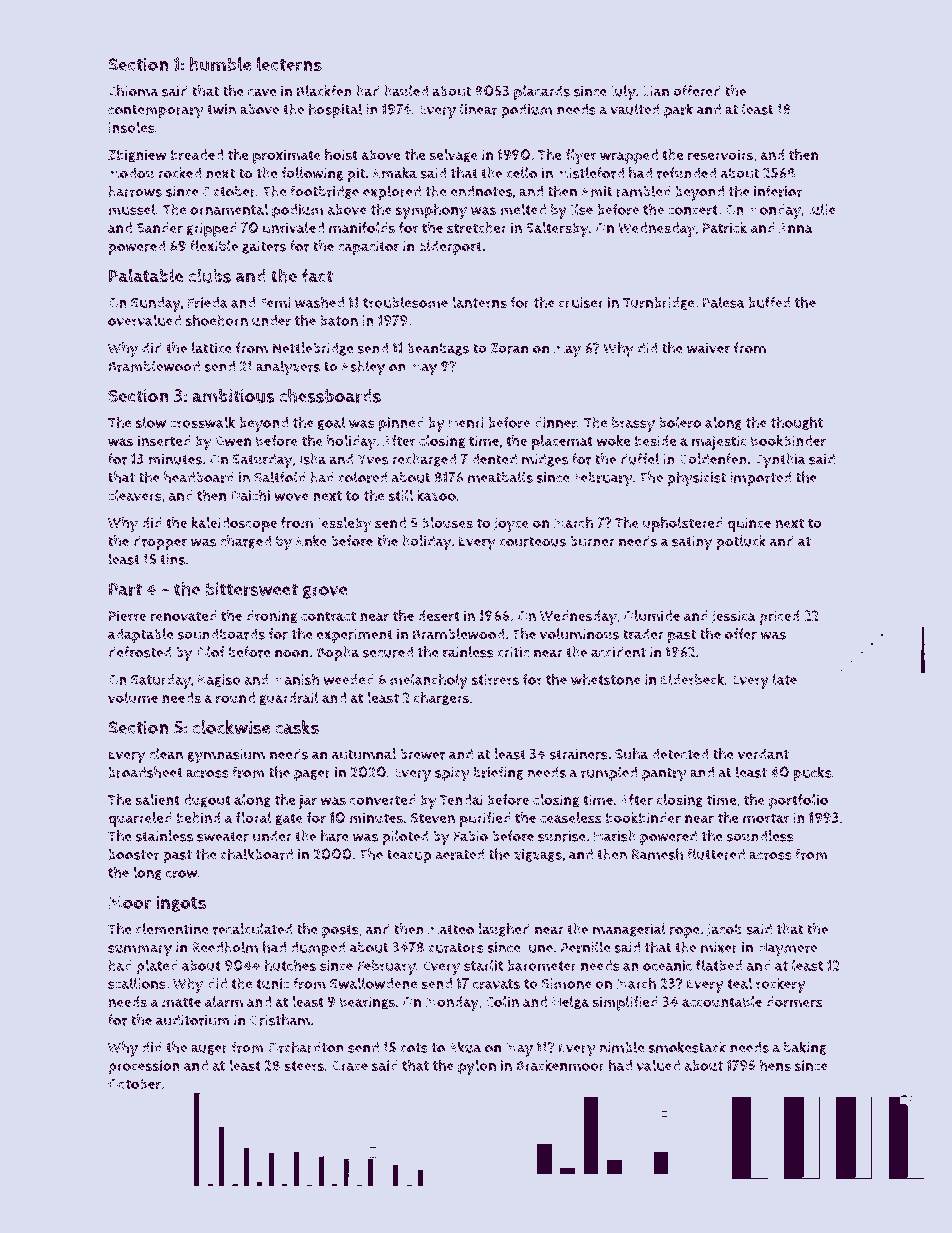  Describe the element at coordinates (720, 155) in the page. I see `reservoirs` at that location.
